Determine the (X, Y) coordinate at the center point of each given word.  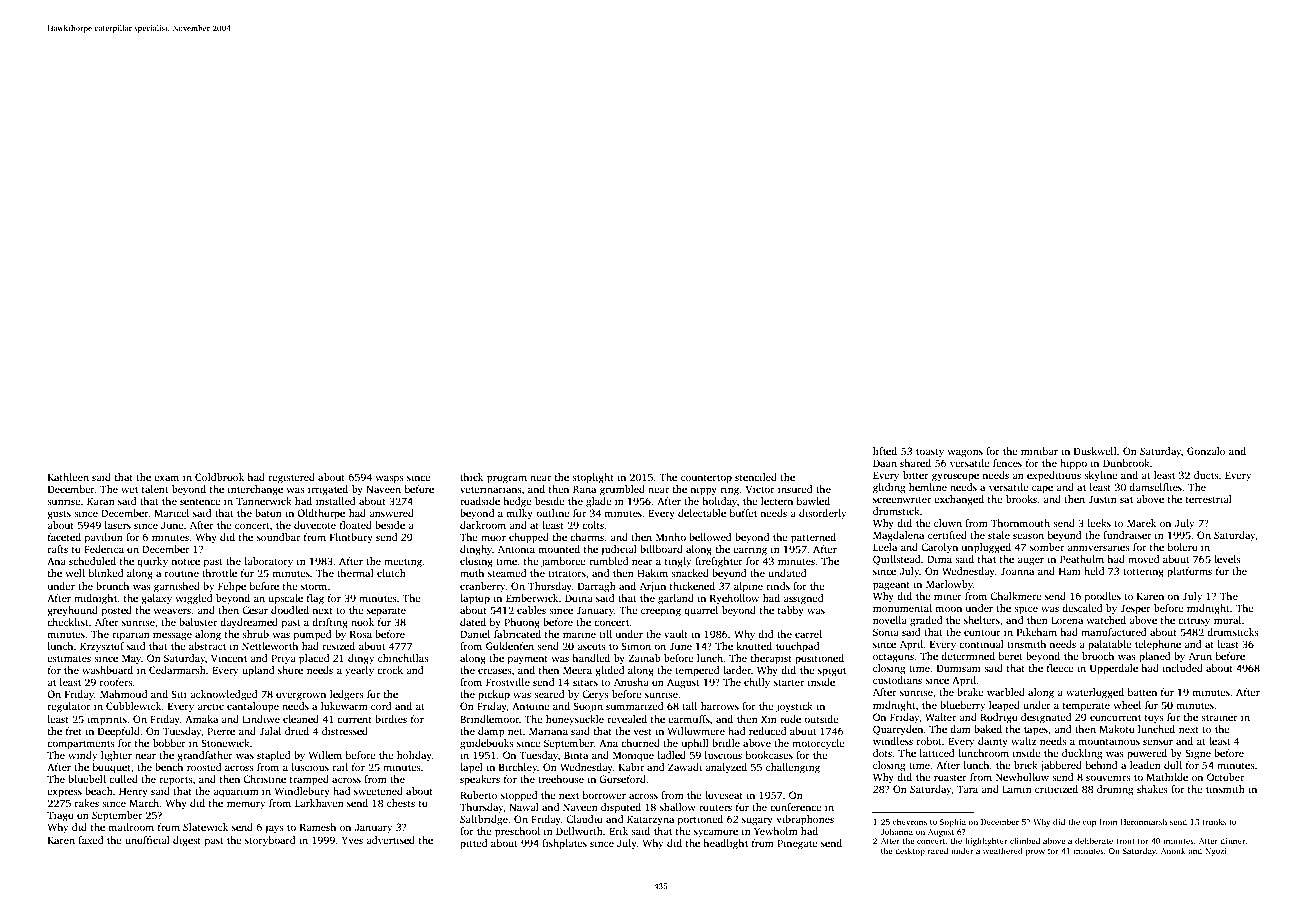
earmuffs (689, 719)
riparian (131, 635)
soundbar (278, 537)
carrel (808, 634)
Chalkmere (1016, 596)
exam (166, 478)
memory (246, 805)
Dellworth (579, 831)
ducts (1206, 475)
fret (74, 731)
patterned (813, 538)
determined (968, 656)
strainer (1219, 717)
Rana (584, 489)
